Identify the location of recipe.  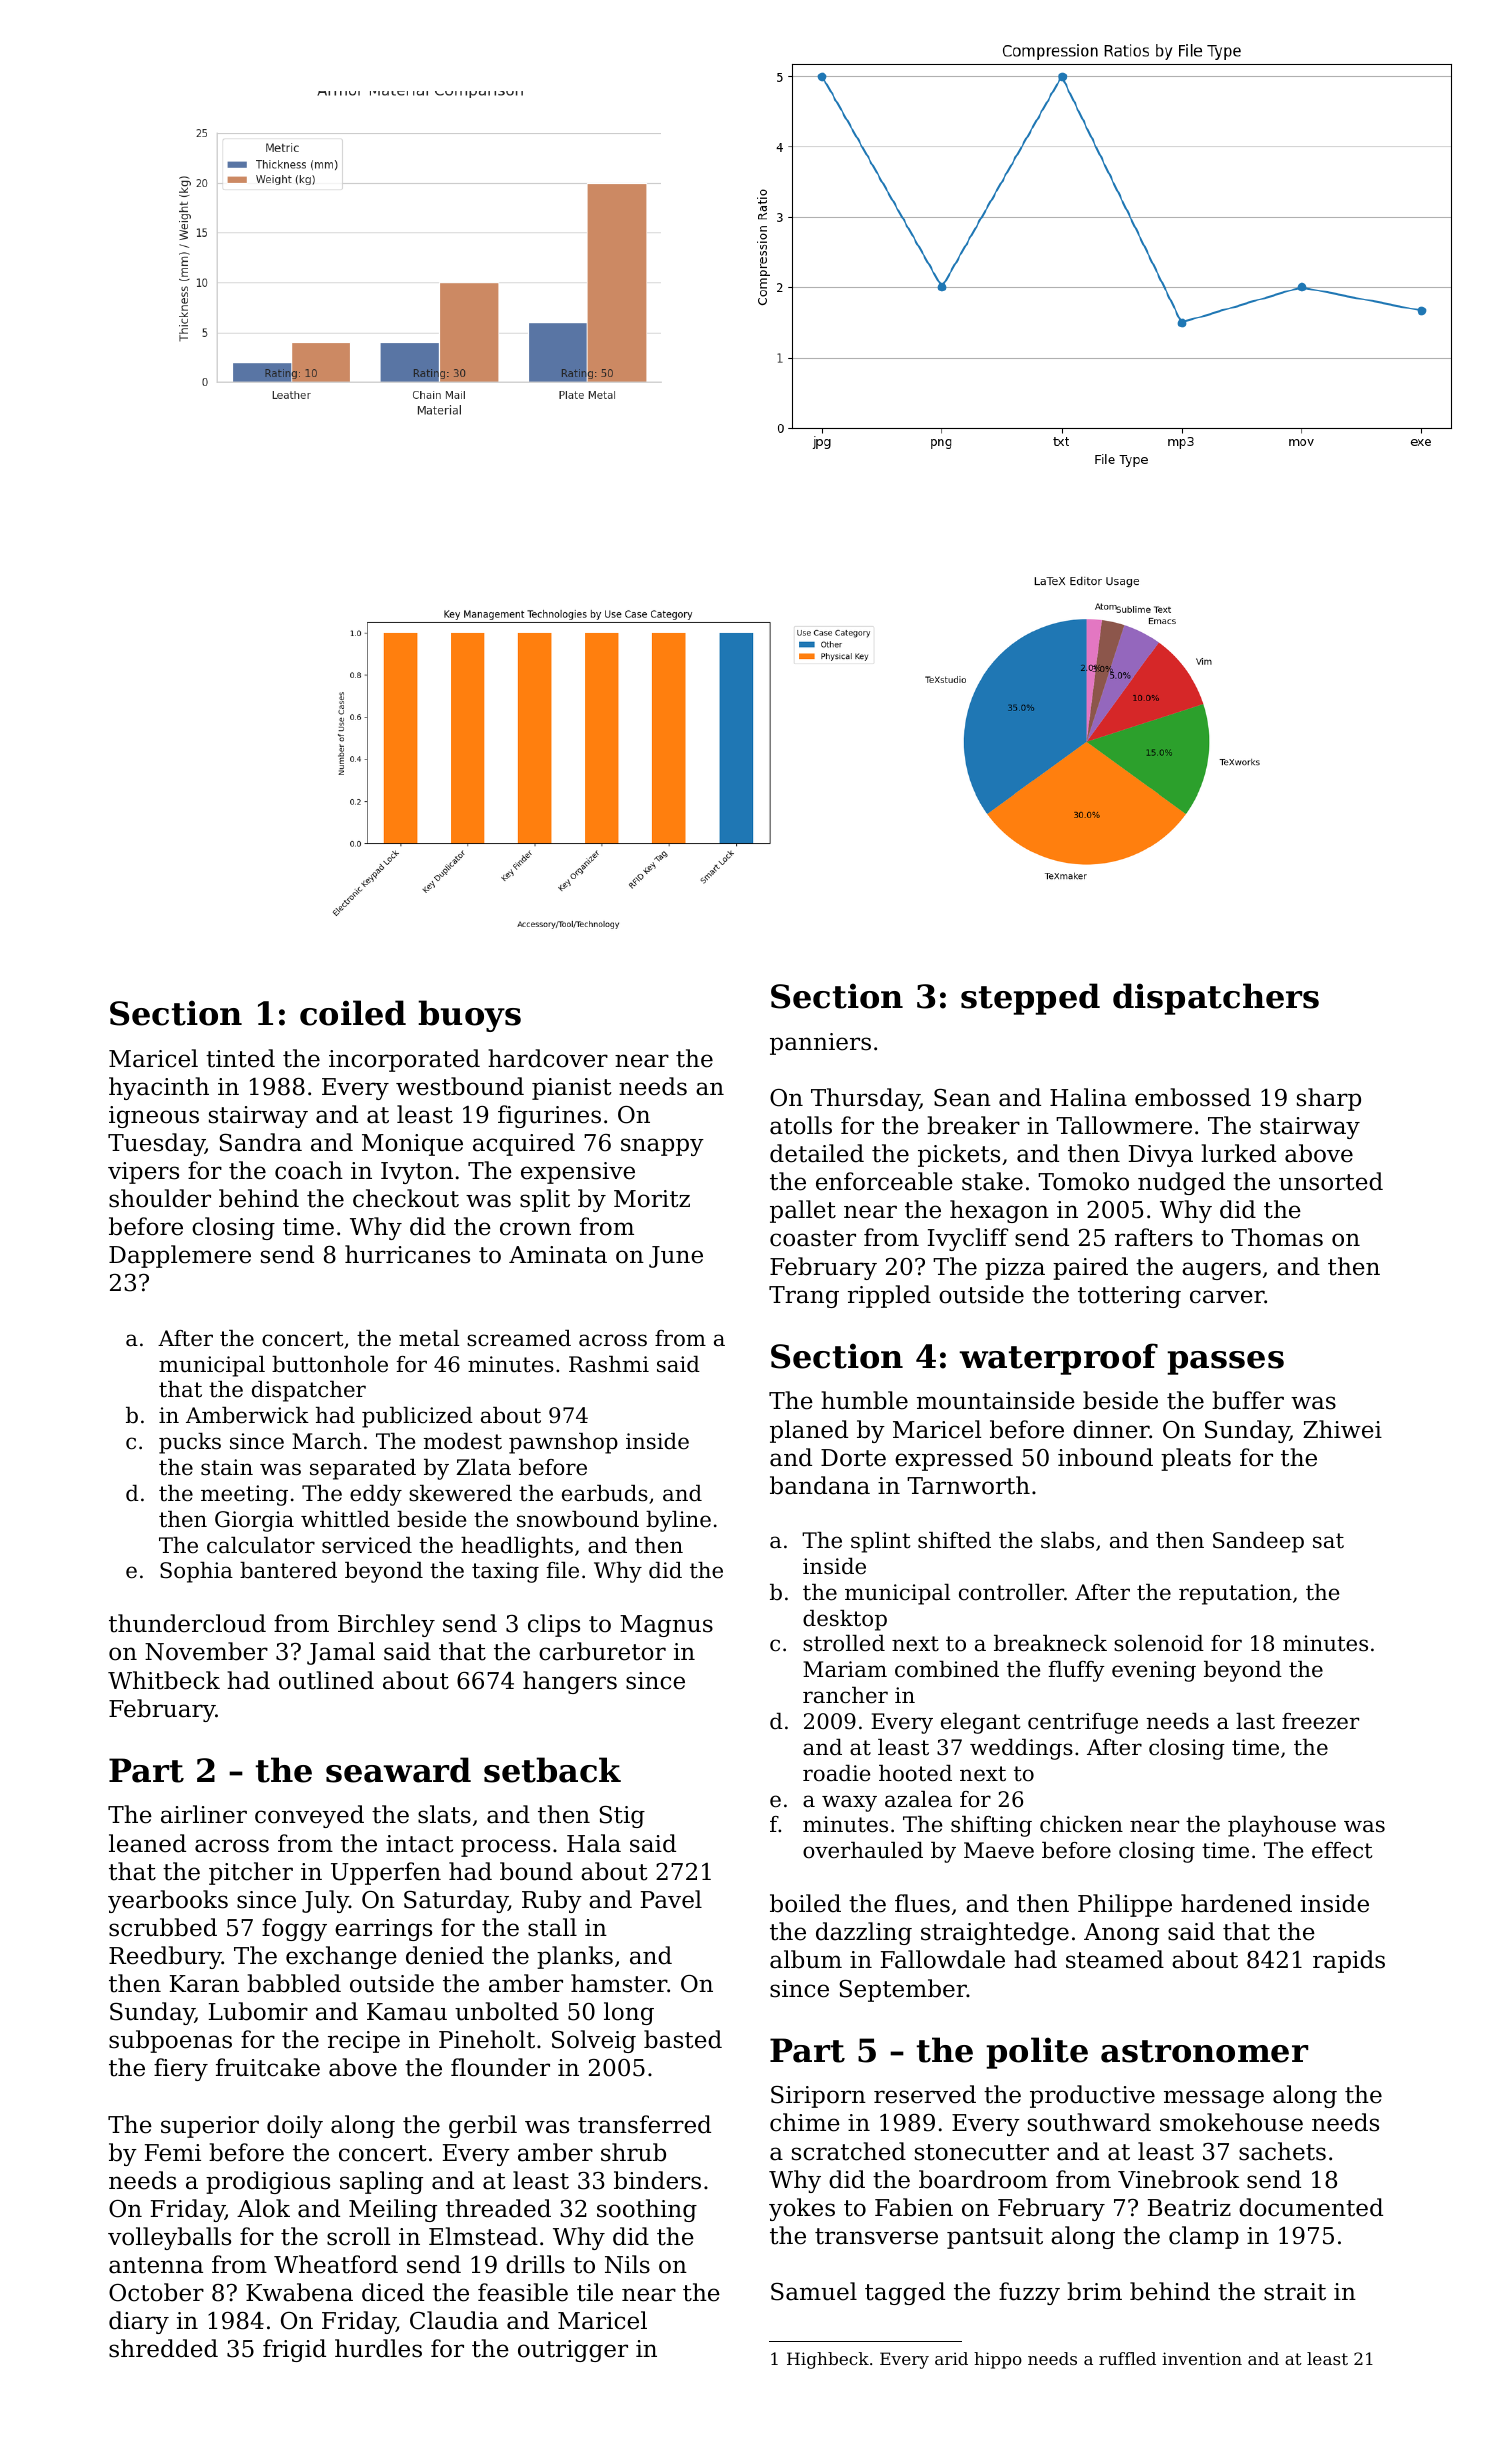
(364, 2042).
